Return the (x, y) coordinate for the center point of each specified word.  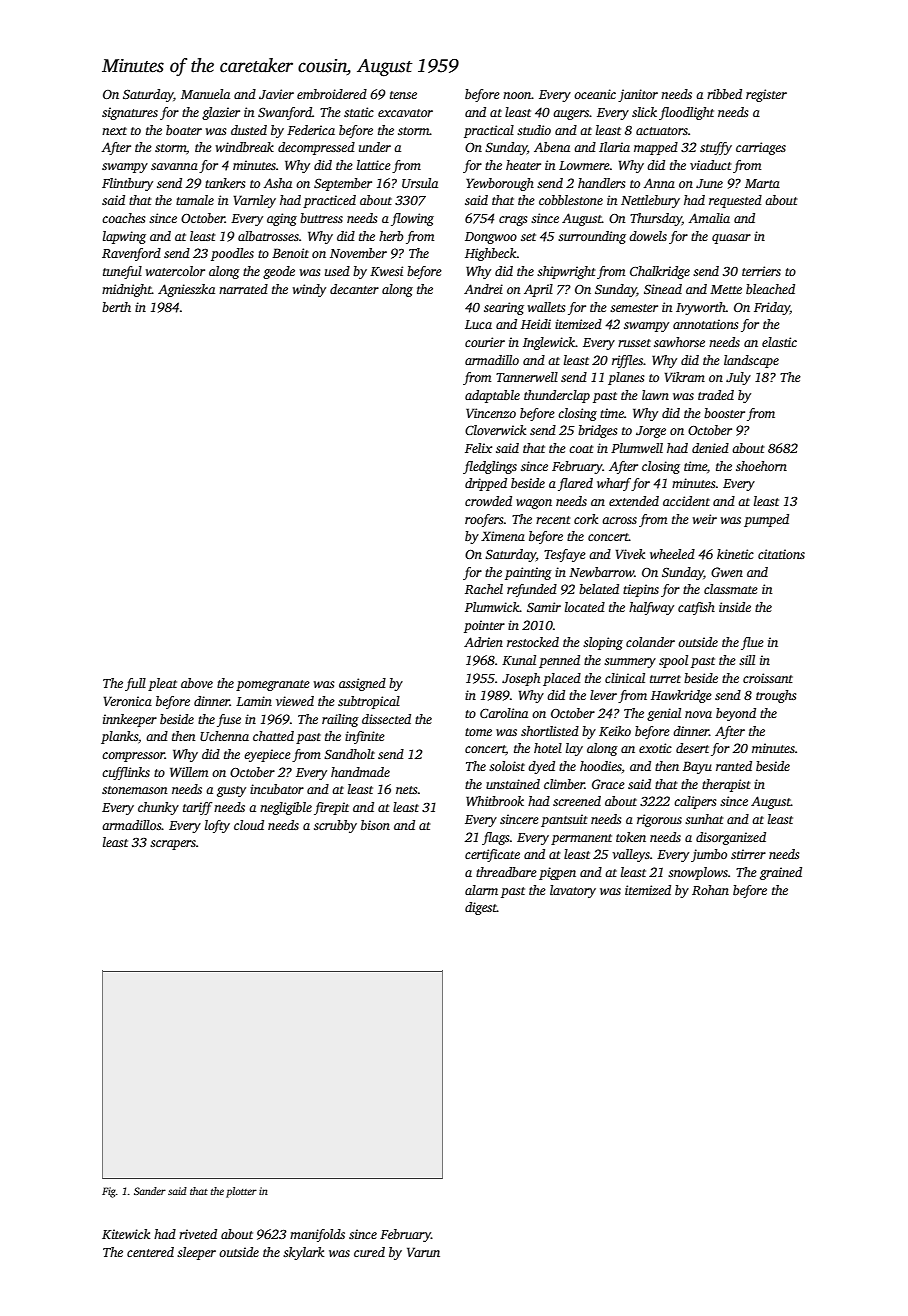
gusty (231, 791)
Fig (109, 1192)
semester (634, 308)
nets (406, 790)
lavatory (573, 891)
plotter (241, 1192)
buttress (321, 218)
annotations (705, 324)
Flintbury (127, 184)
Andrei (483, 289)
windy (309, 290)
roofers (484, 520)
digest (481, 908)
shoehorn (761, 466)
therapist (726, 785)
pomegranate (273, 685)
